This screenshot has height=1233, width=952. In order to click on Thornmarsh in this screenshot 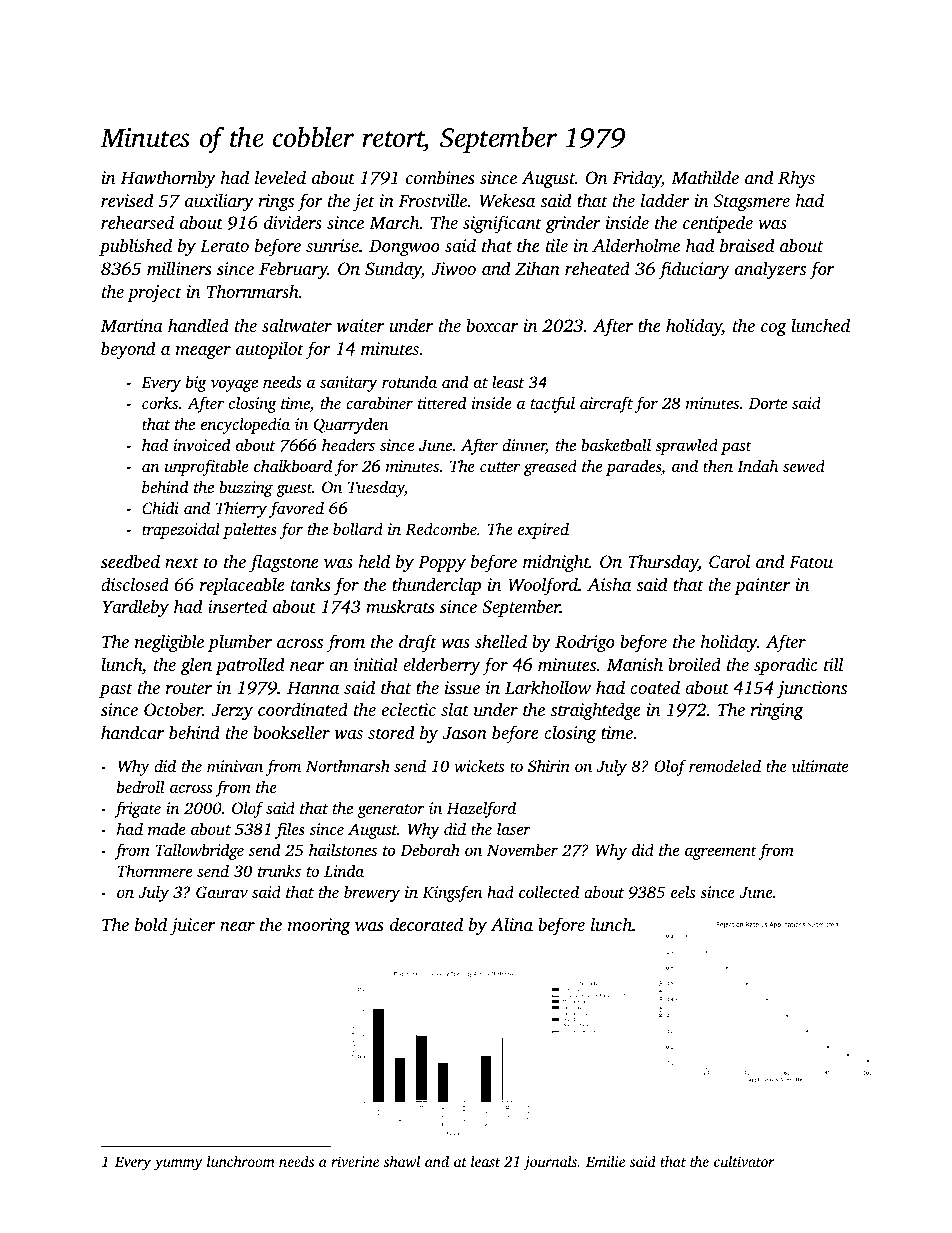, I will do `click(253, 291)`.
